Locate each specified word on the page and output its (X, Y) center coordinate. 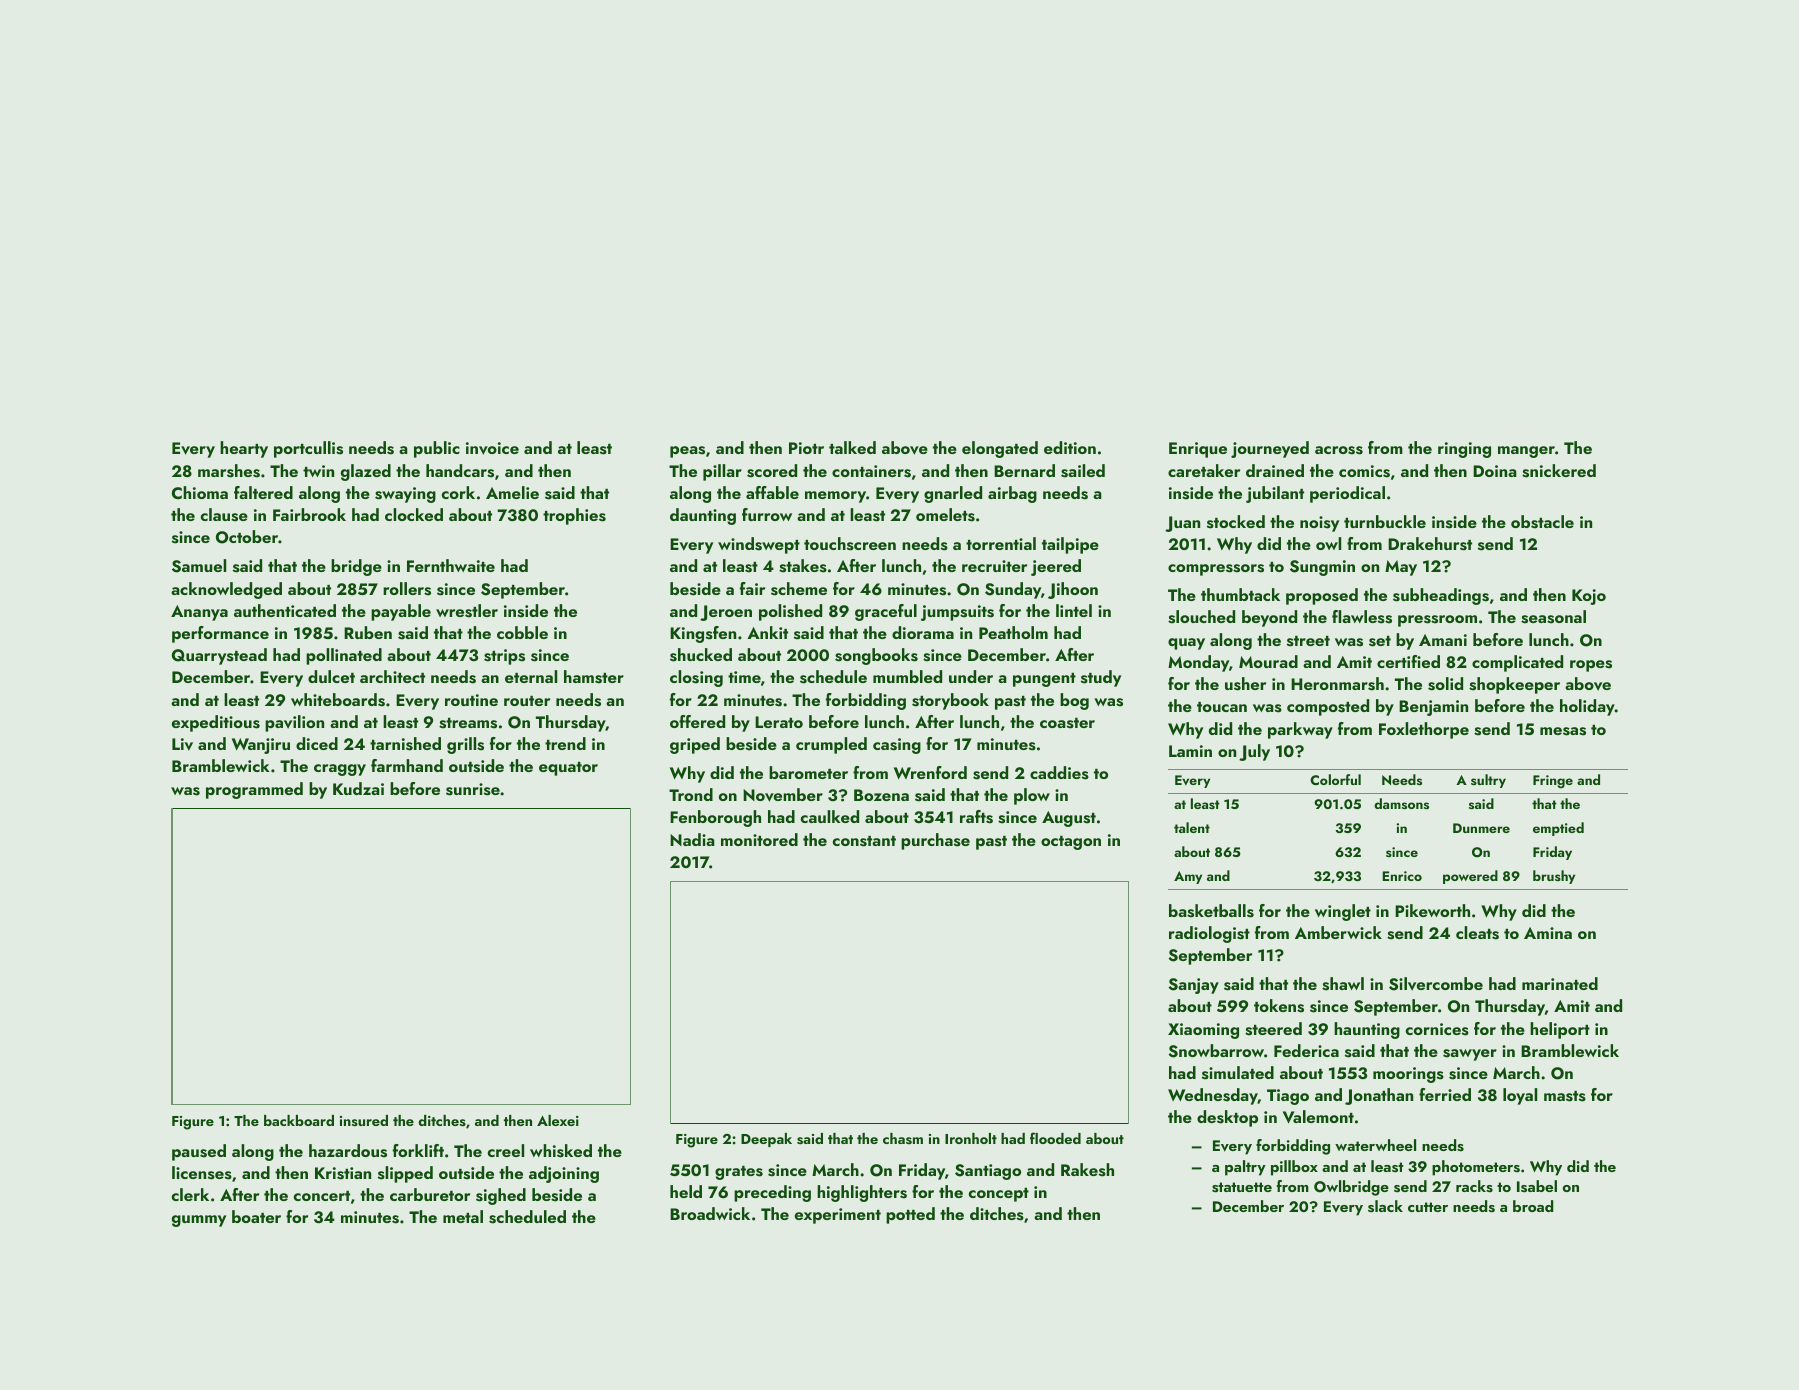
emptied (1558, 829)
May (1401, 568)
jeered (1056, 567)
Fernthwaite (451, 565)
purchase (935, 841)
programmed (254, 790)
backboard (299, 1120)
